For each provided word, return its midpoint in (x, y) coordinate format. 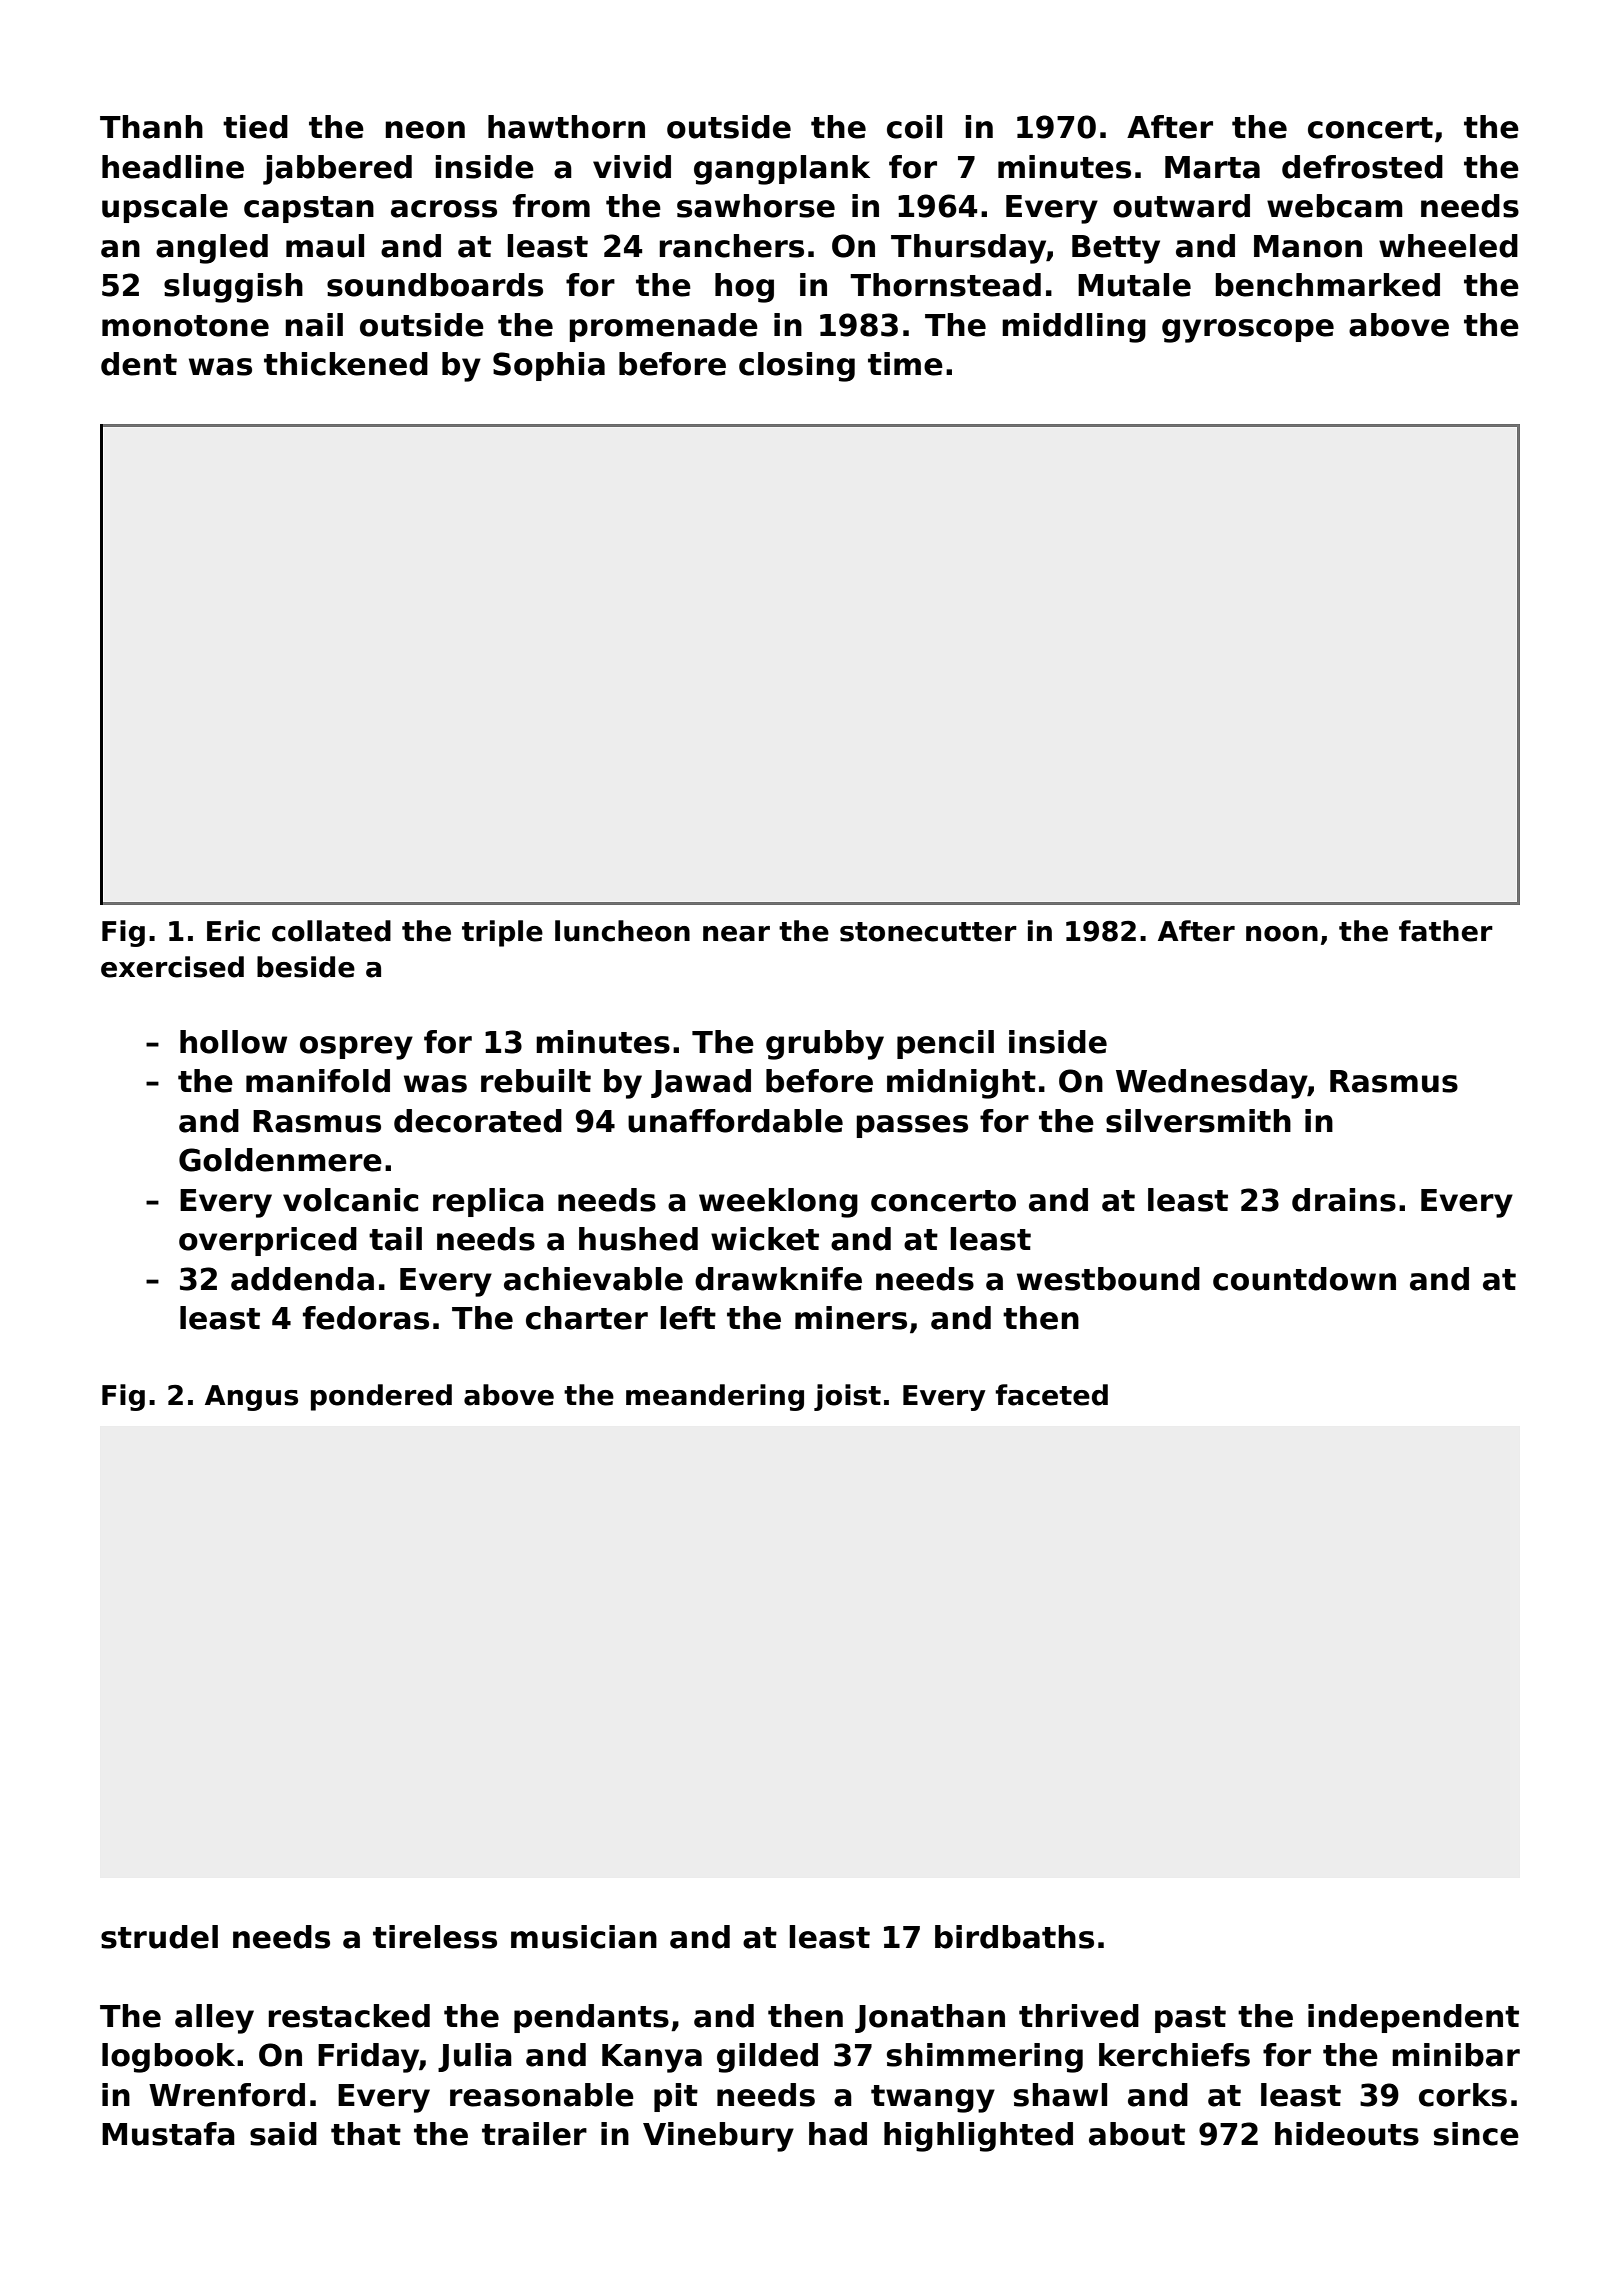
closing (797, 367)
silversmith (1198, 1121)
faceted (1051, 1395)
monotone (185, 326)
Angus (251, 1398)
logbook (168, 2058)
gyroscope (1248, 331)
